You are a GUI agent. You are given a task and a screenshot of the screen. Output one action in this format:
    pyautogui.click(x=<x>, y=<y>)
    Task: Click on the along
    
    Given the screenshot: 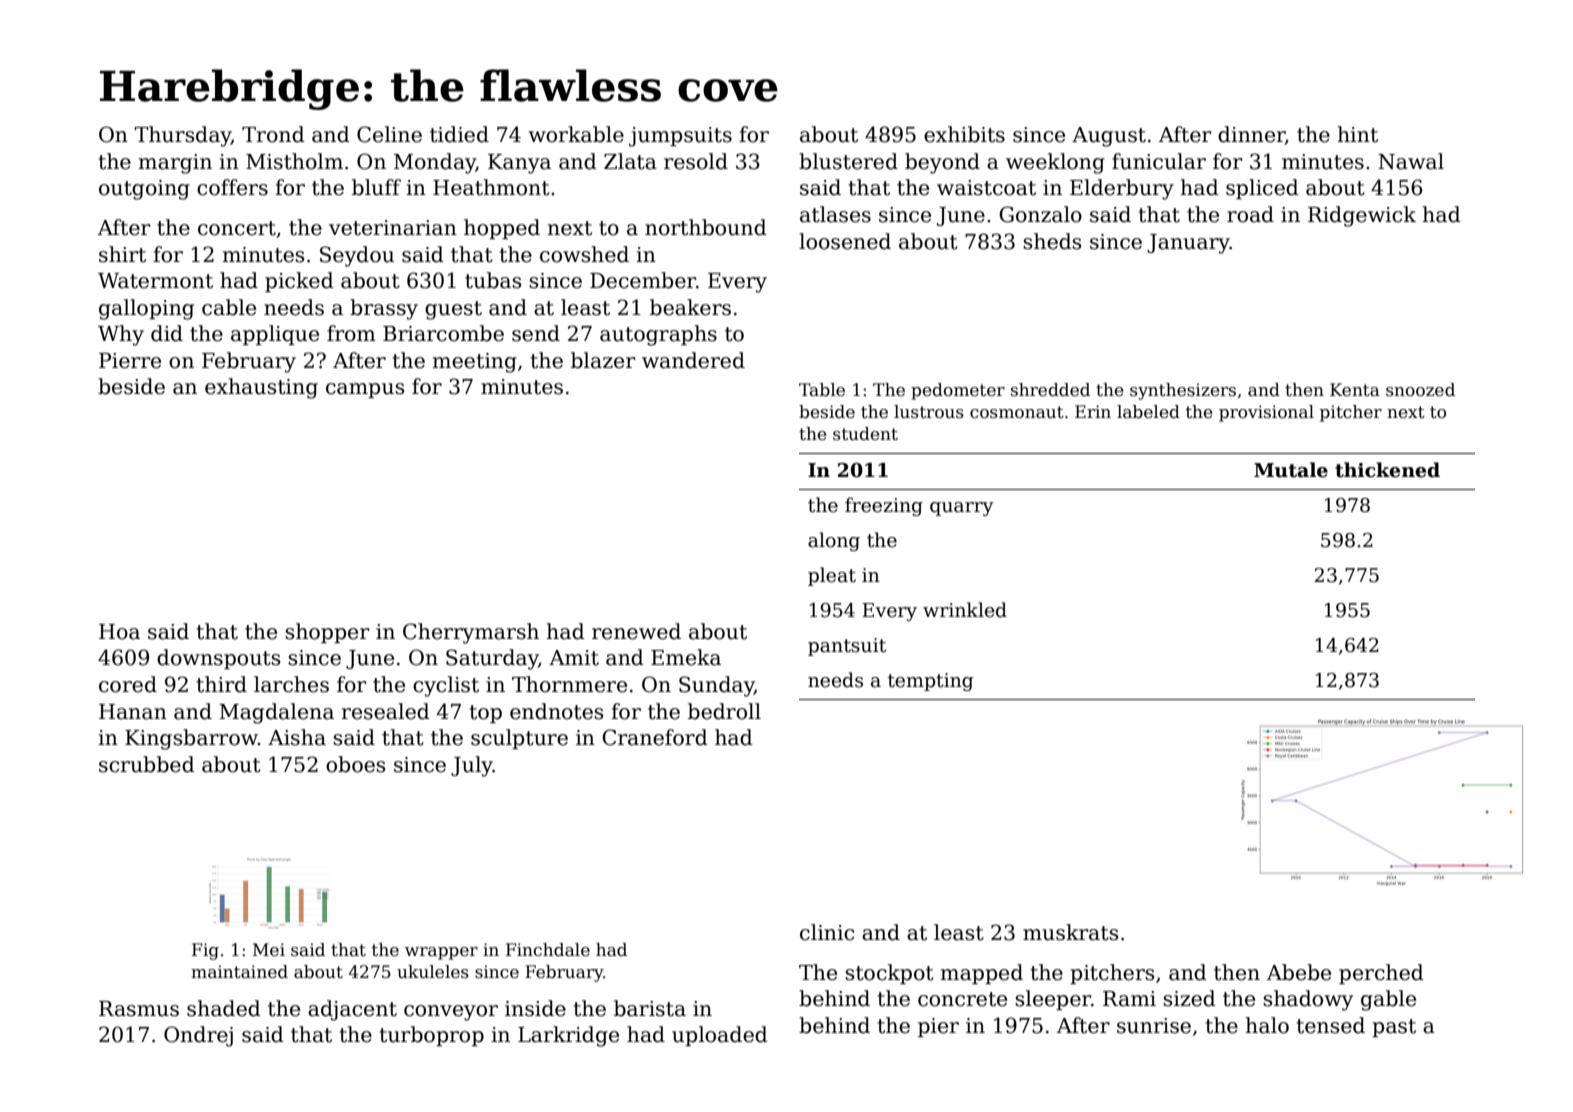 What is the action you would take?
    pyautogui.click(x=834, y=541)
